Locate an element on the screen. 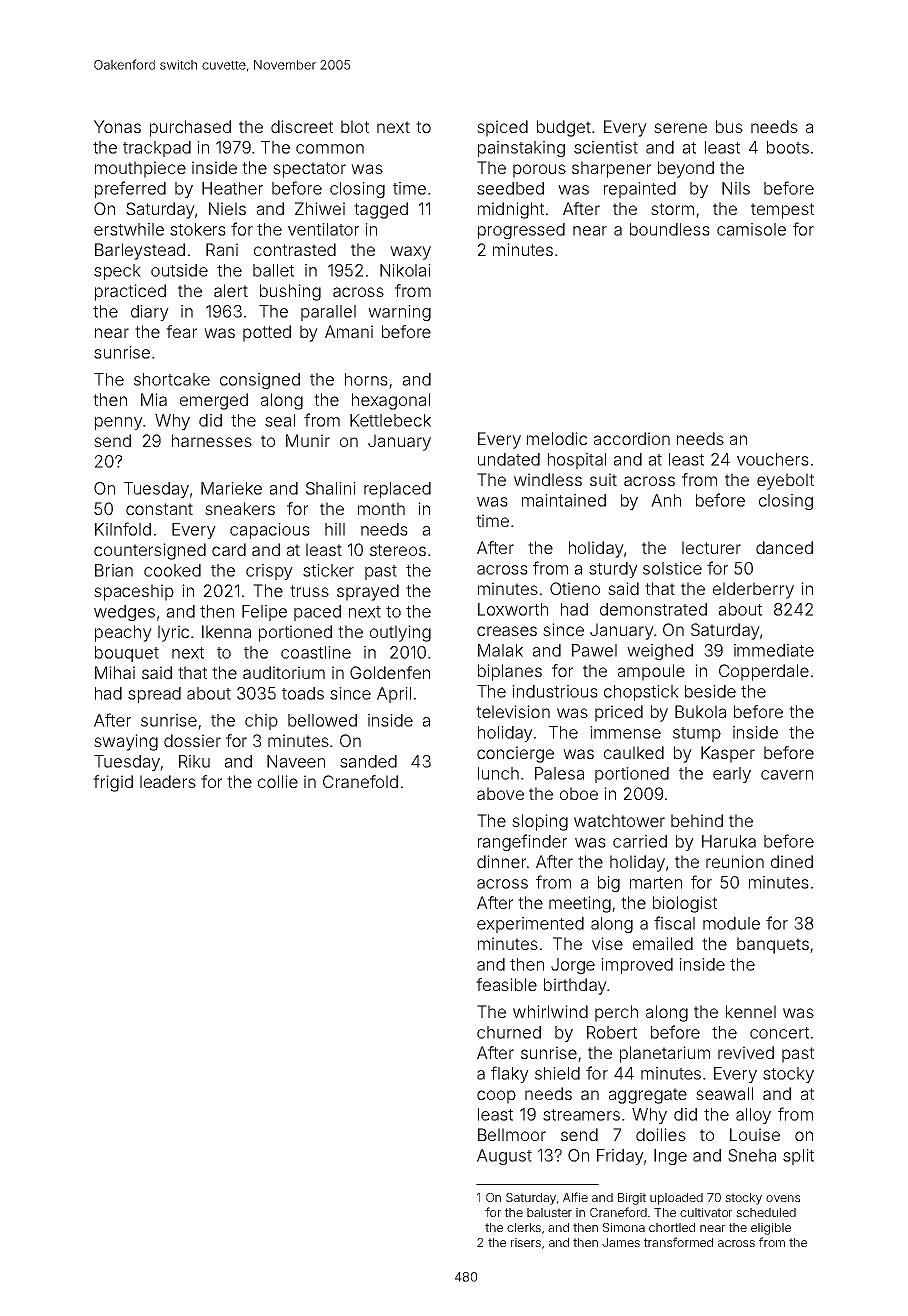 The width and height of the screenshot is (908, 1316). spiced is located at coordinates (502, 128).
